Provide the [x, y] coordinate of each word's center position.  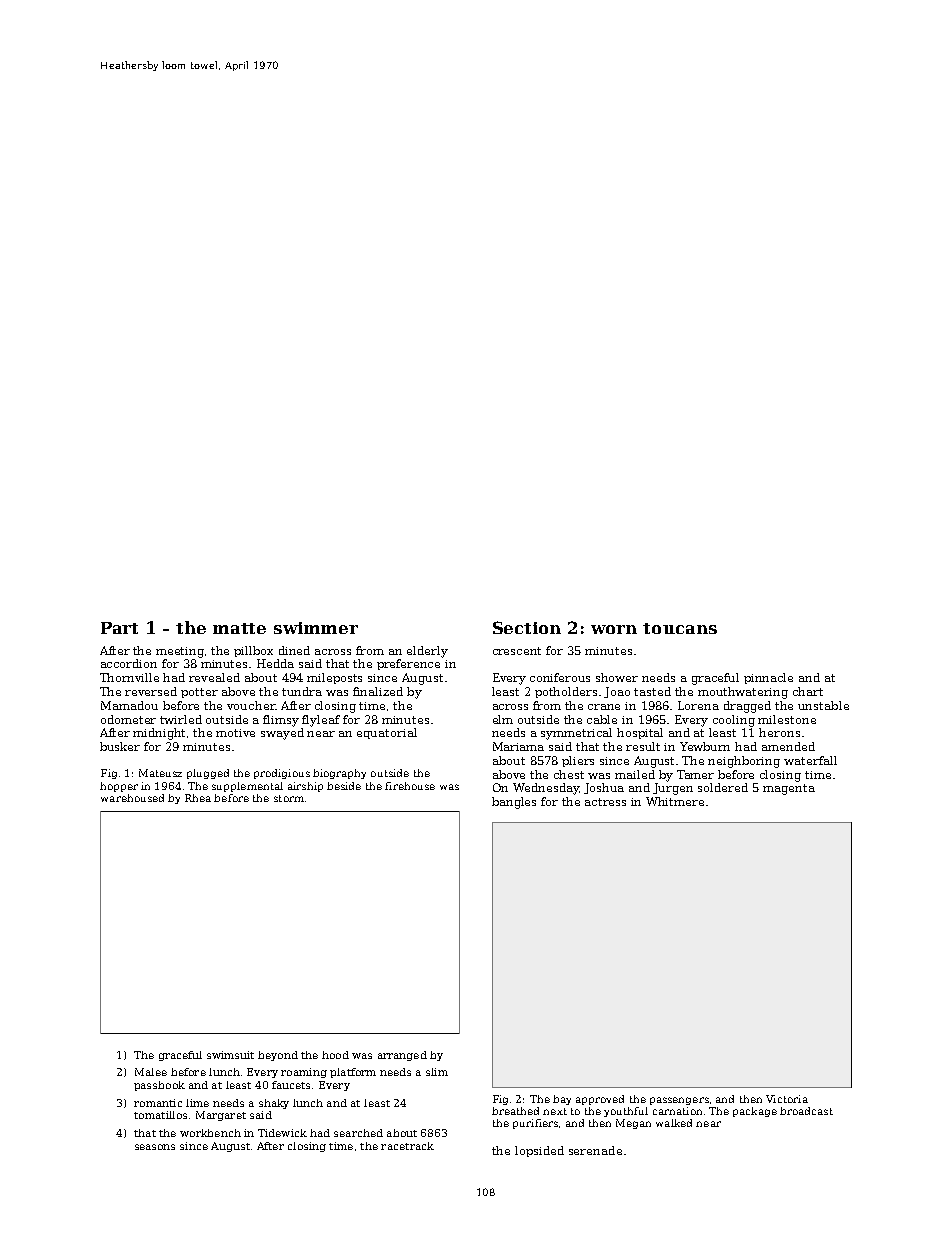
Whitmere [675, 801]
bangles [514, 803]
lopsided [539, 1151]
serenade [595, 1150]
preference [408, 664]
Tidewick [282, 1133]
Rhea [198, 798]
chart [808, 691]
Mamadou [129, 705]
